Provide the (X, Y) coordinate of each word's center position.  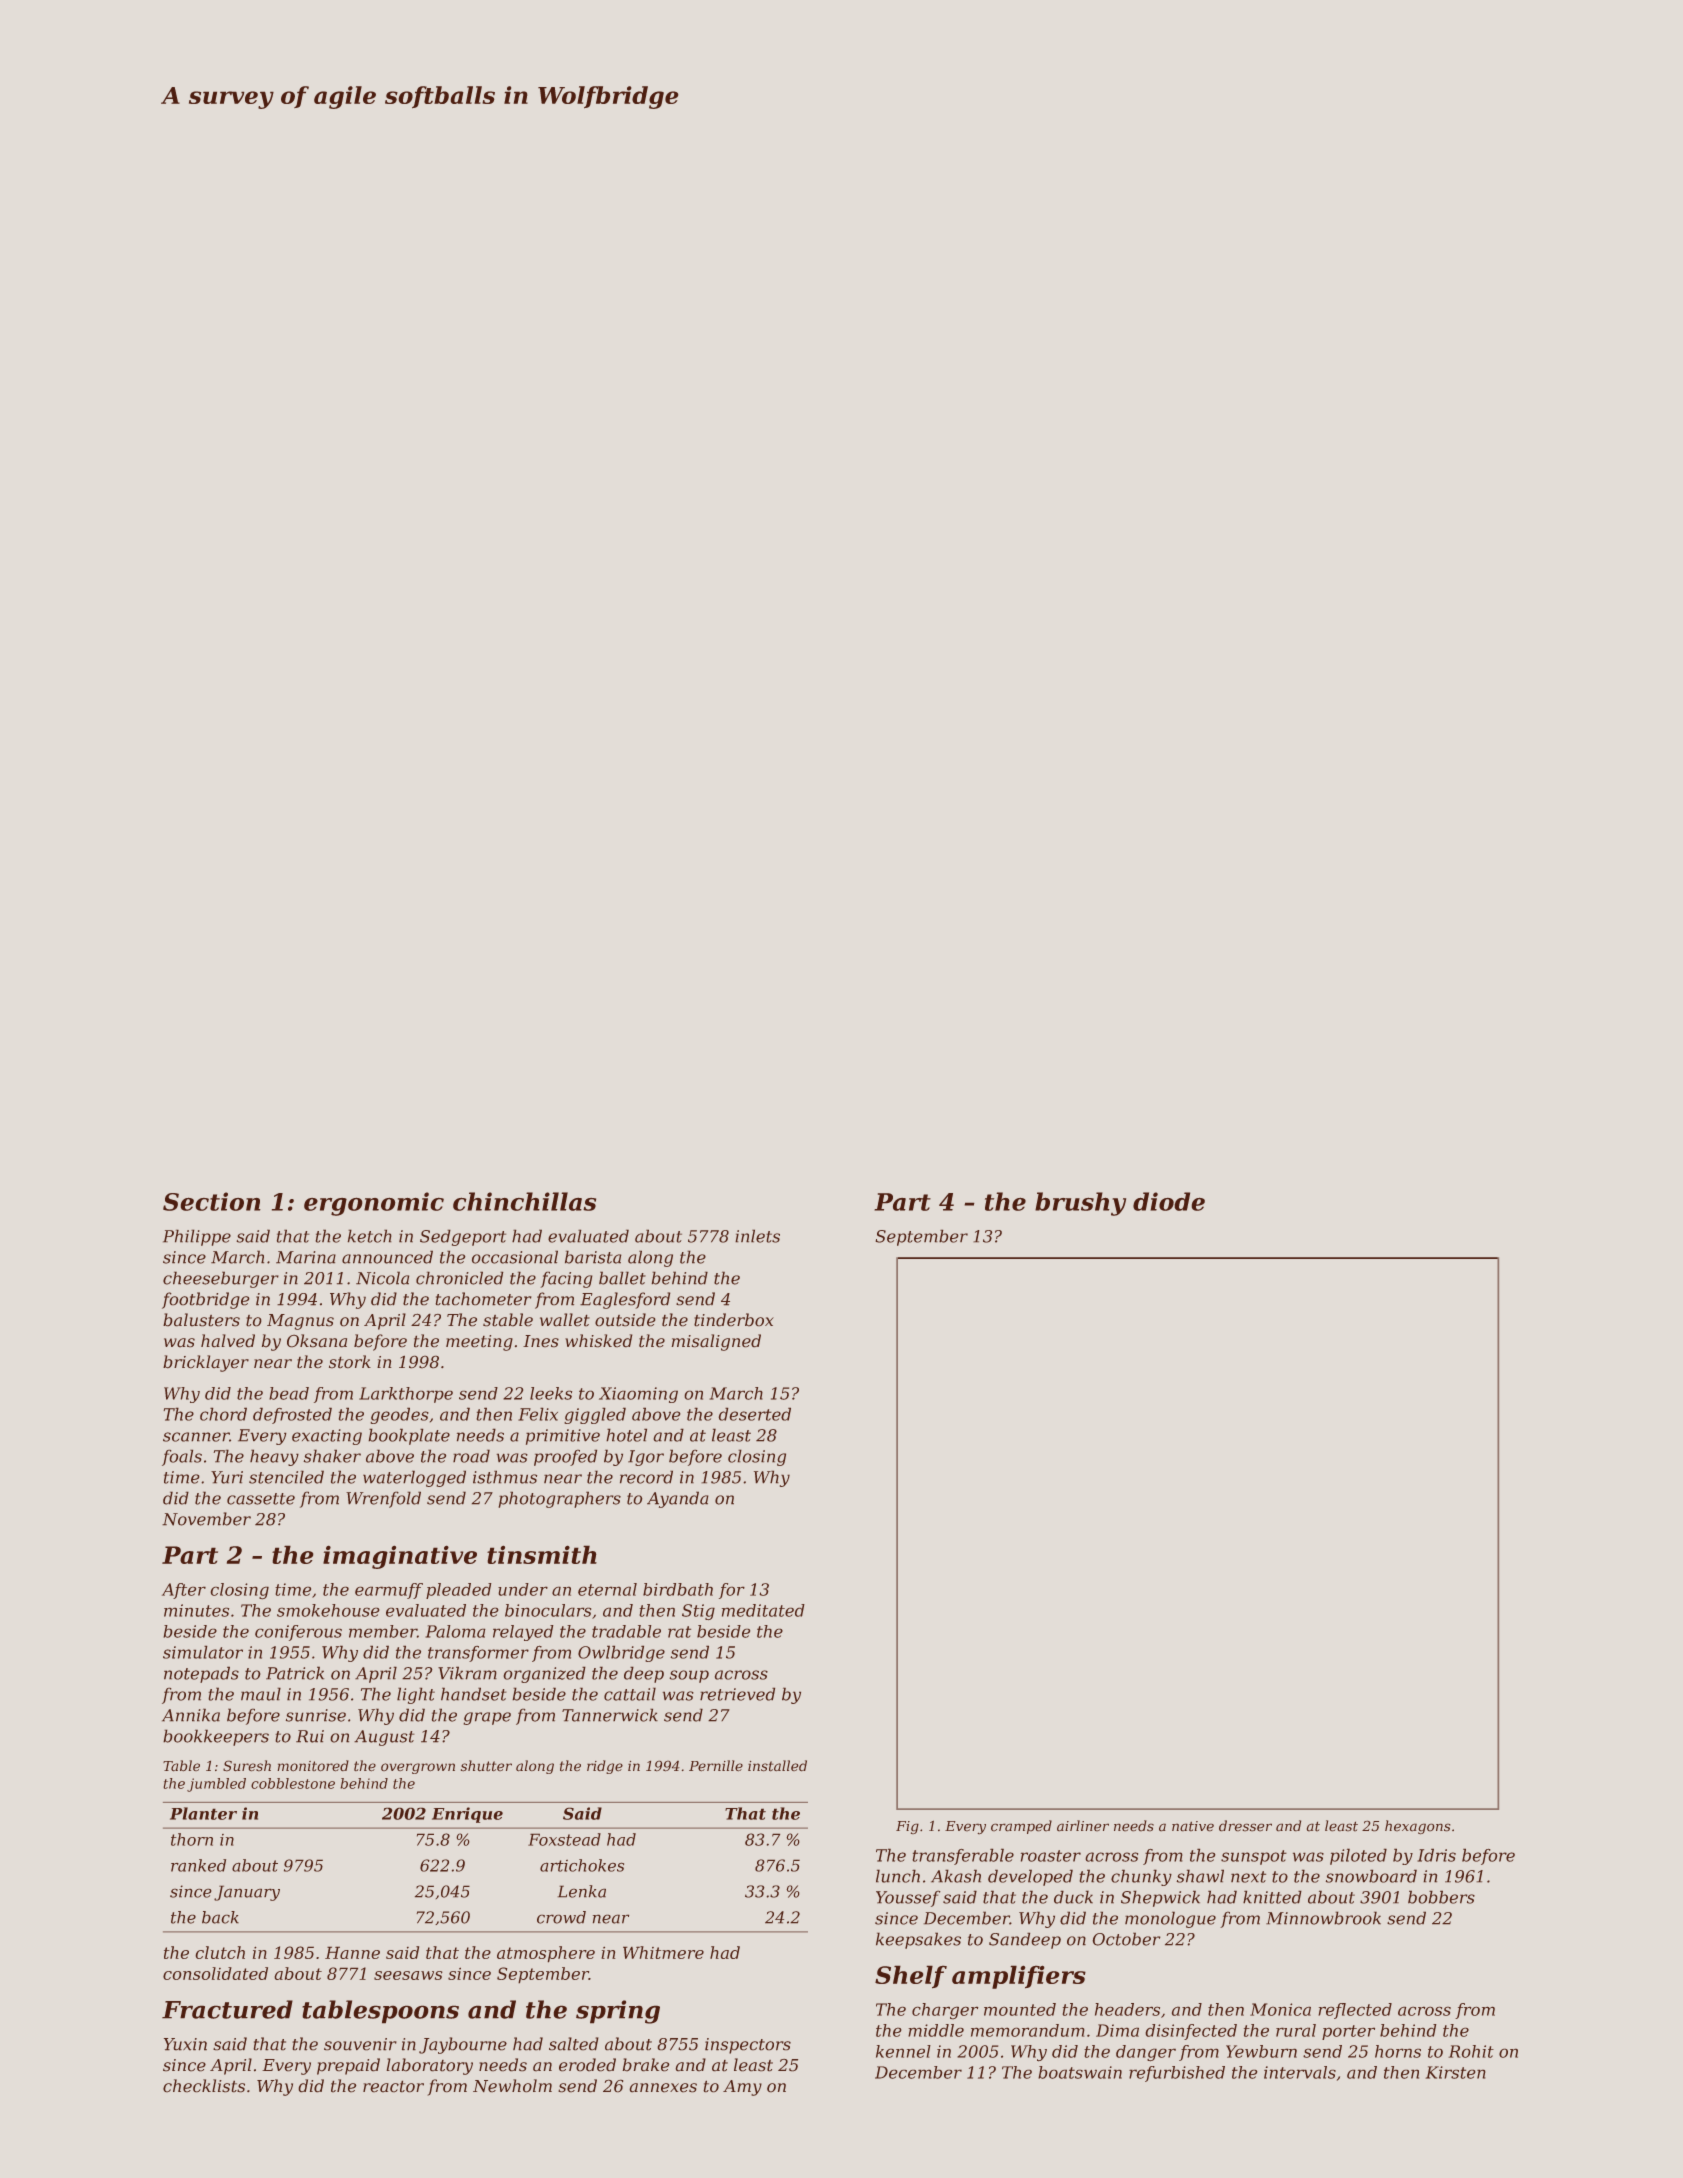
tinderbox (734, 1320)
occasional (515, 1257)
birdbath (678, 1589)
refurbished (1177, 2074)
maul (261, 1694)
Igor (646, 1458)
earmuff (389, 1591)
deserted (754, 1414)
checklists (204, 2086)
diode (1169, 1201)
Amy (742, 2088)
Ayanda (678, 1499)
